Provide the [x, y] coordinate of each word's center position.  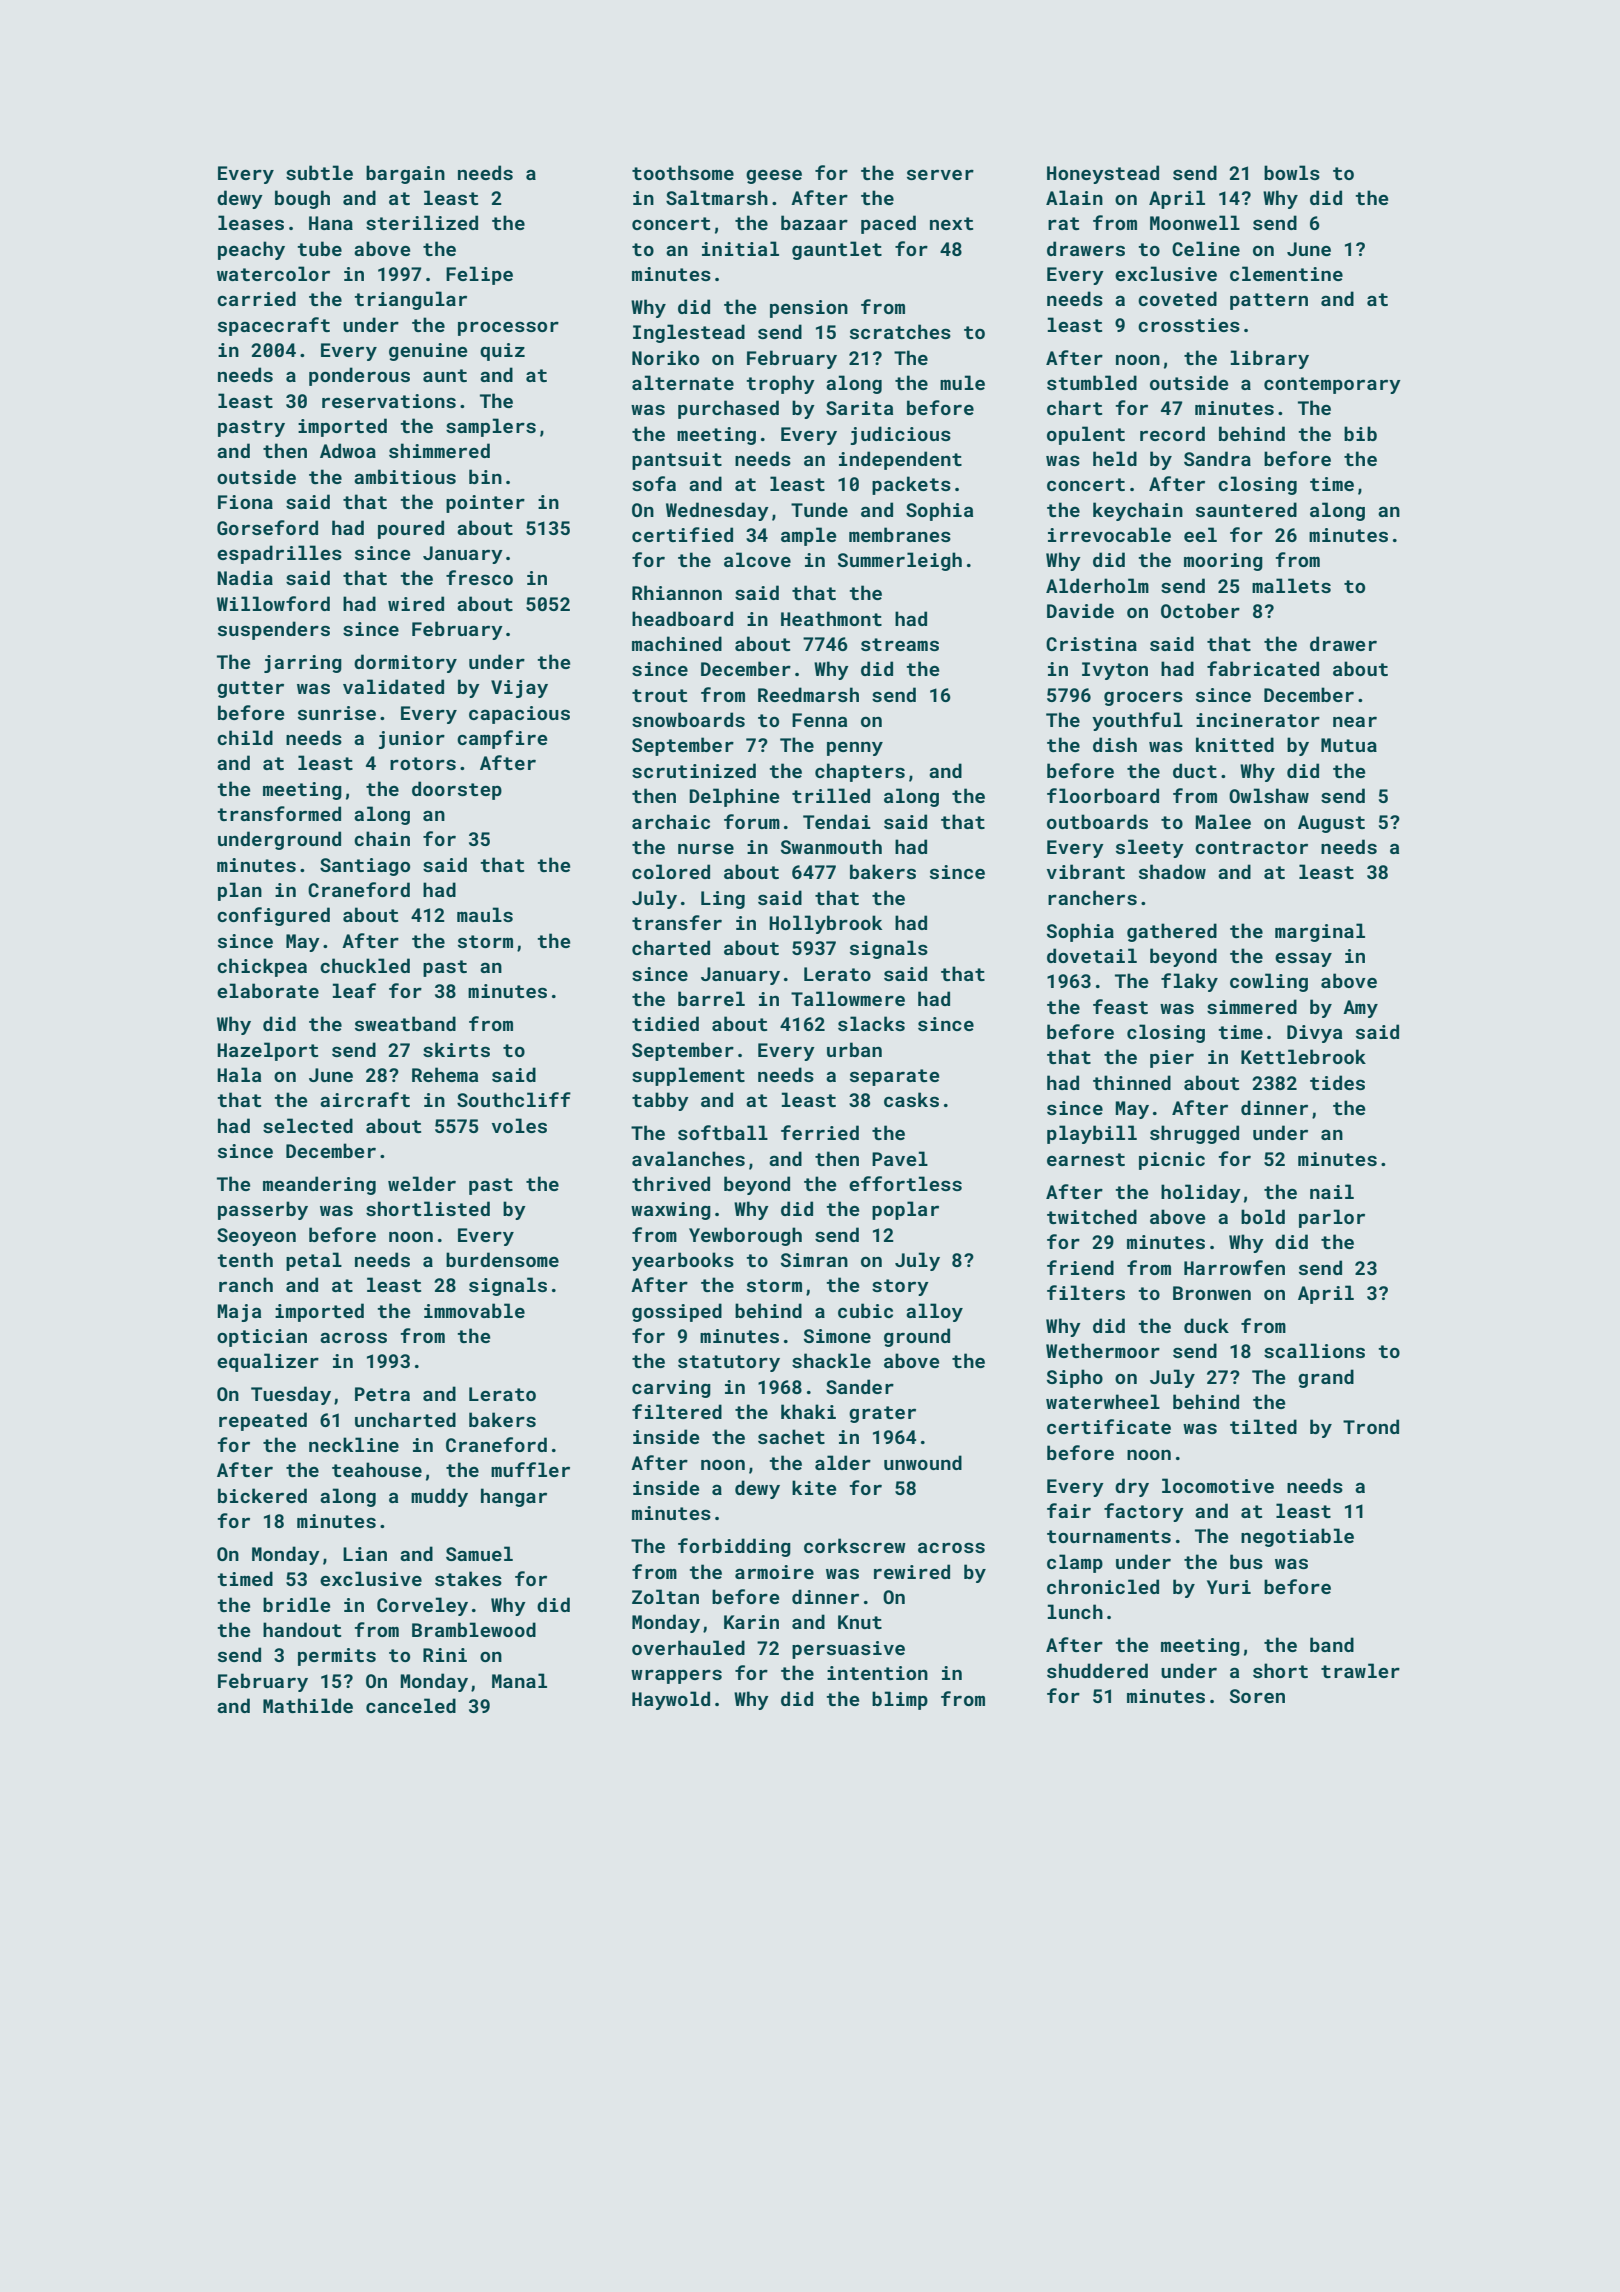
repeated [263, 1421]
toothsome [683, 172]
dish [1115, 744]
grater [882, 1414]
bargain [405, 174]
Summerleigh [900, 561]
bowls [1292, 172]
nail [1332, 1191]
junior [411, 740]
